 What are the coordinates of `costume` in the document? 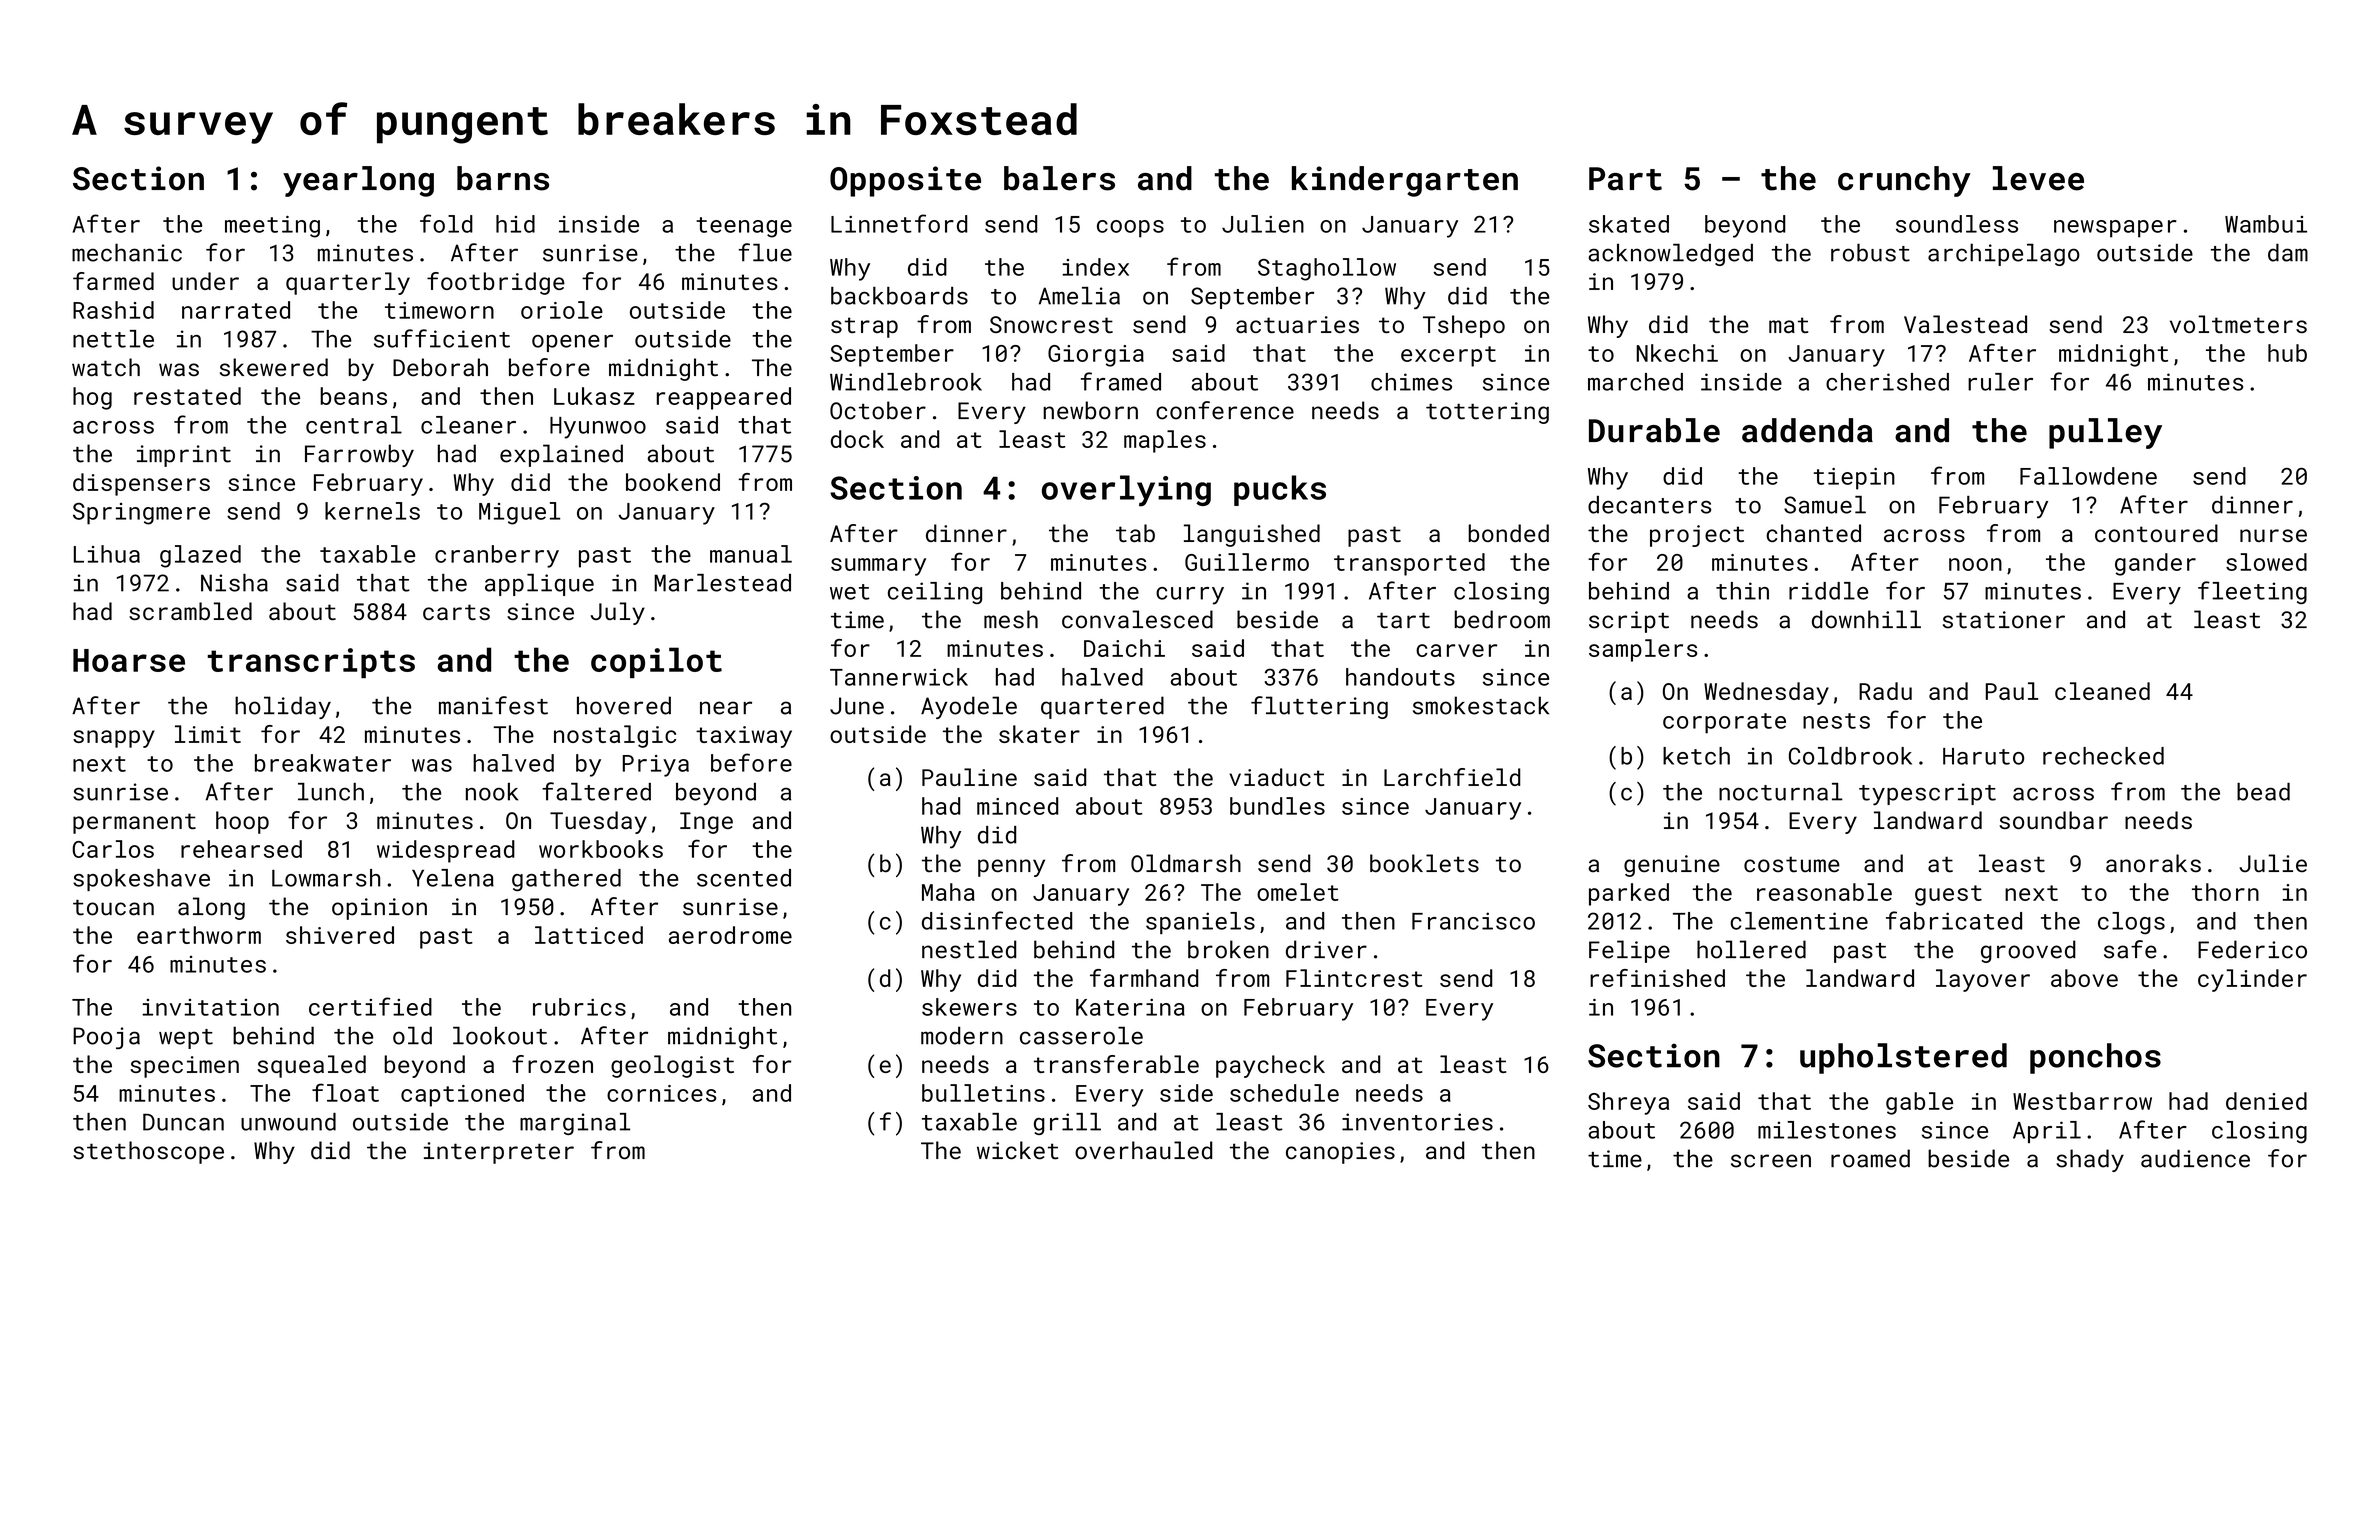 It's located at (1792, 864).
